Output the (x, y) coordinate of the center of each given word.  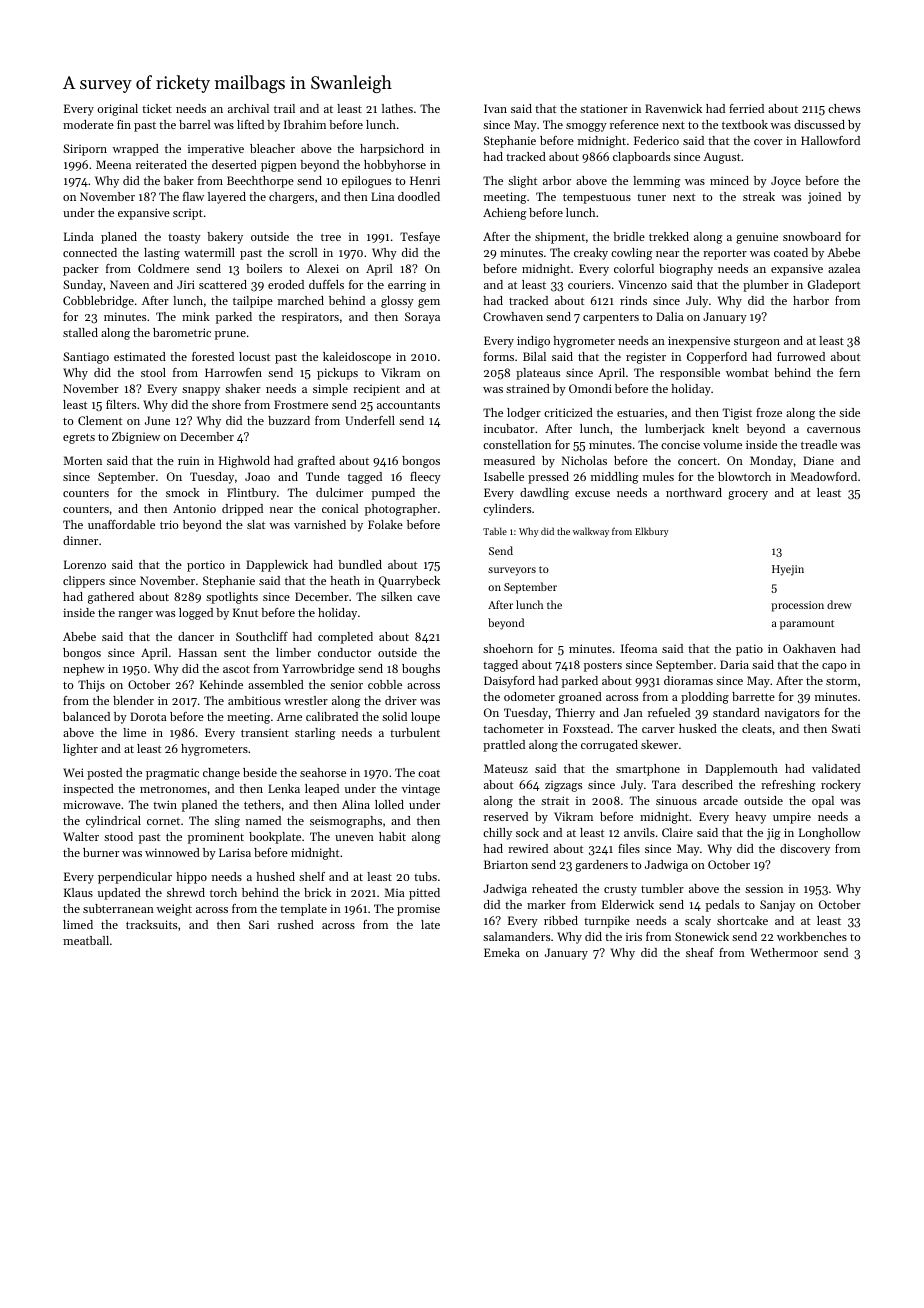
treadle (819, 444)
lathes (397, 108)
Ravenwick (673, 108)
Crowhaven (513, 316)
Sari (259, 924)
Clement (100, 420)
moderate (88, 124)
